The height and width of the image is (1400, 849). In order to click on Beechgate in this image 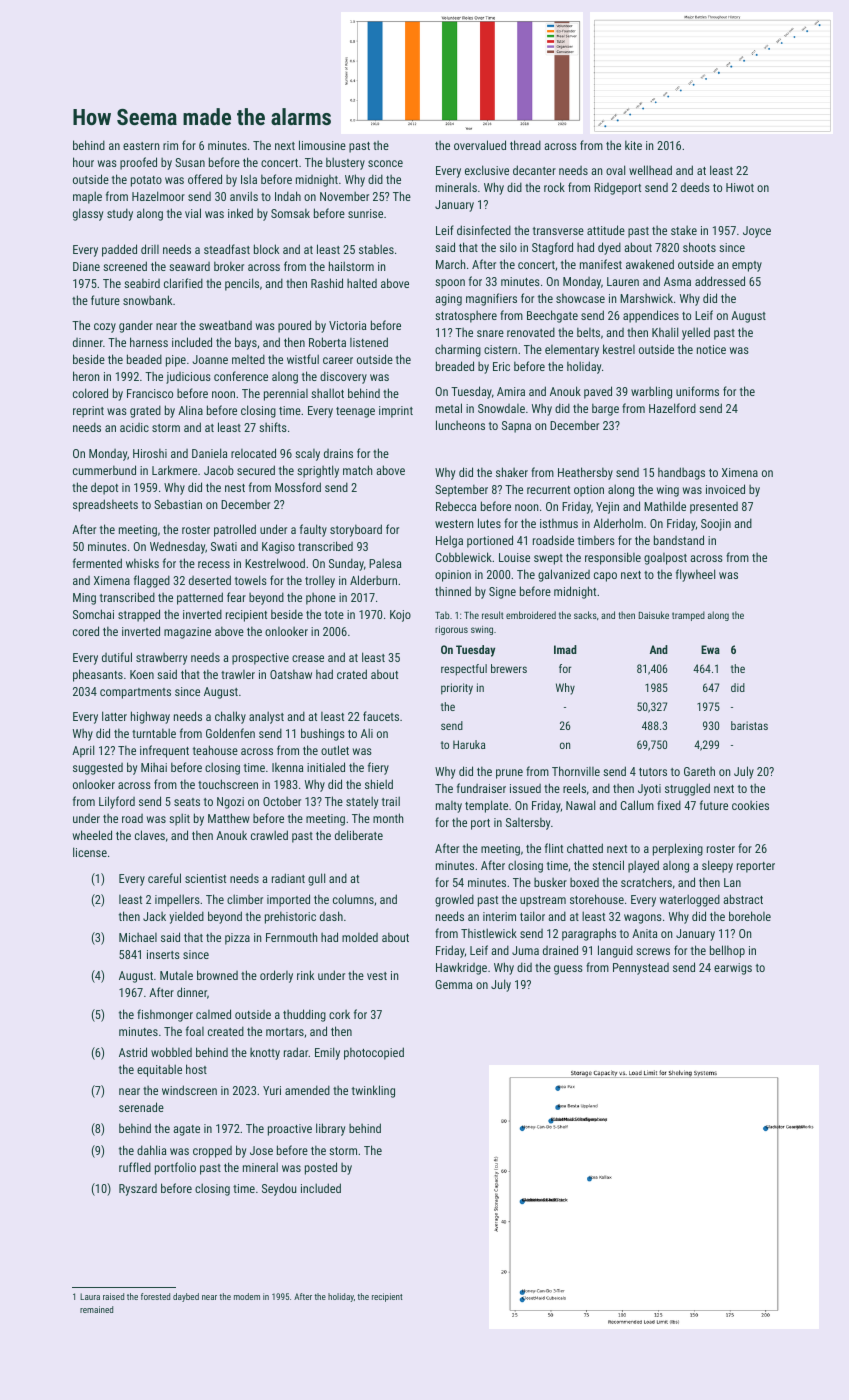, I will do `click(552, 316)`.
